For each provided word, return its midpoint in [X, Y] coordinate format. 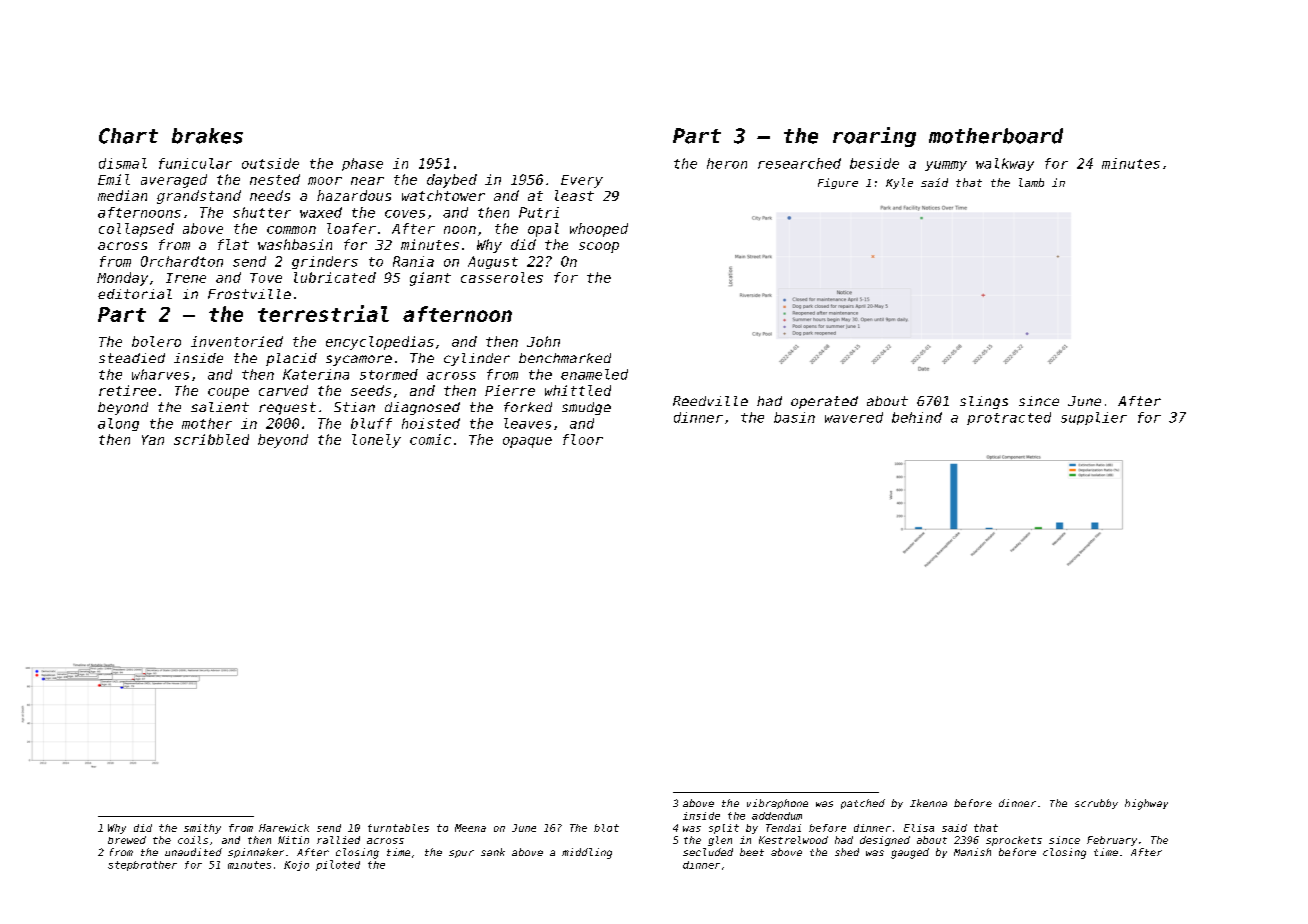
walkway [1005, 164]
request [287, 408]
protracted [1009, 418]
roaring [874, 137]
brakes [207, 136]
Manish [972, 852]
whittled [578, 390]
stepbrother [142, 866]
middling [587, 853]
